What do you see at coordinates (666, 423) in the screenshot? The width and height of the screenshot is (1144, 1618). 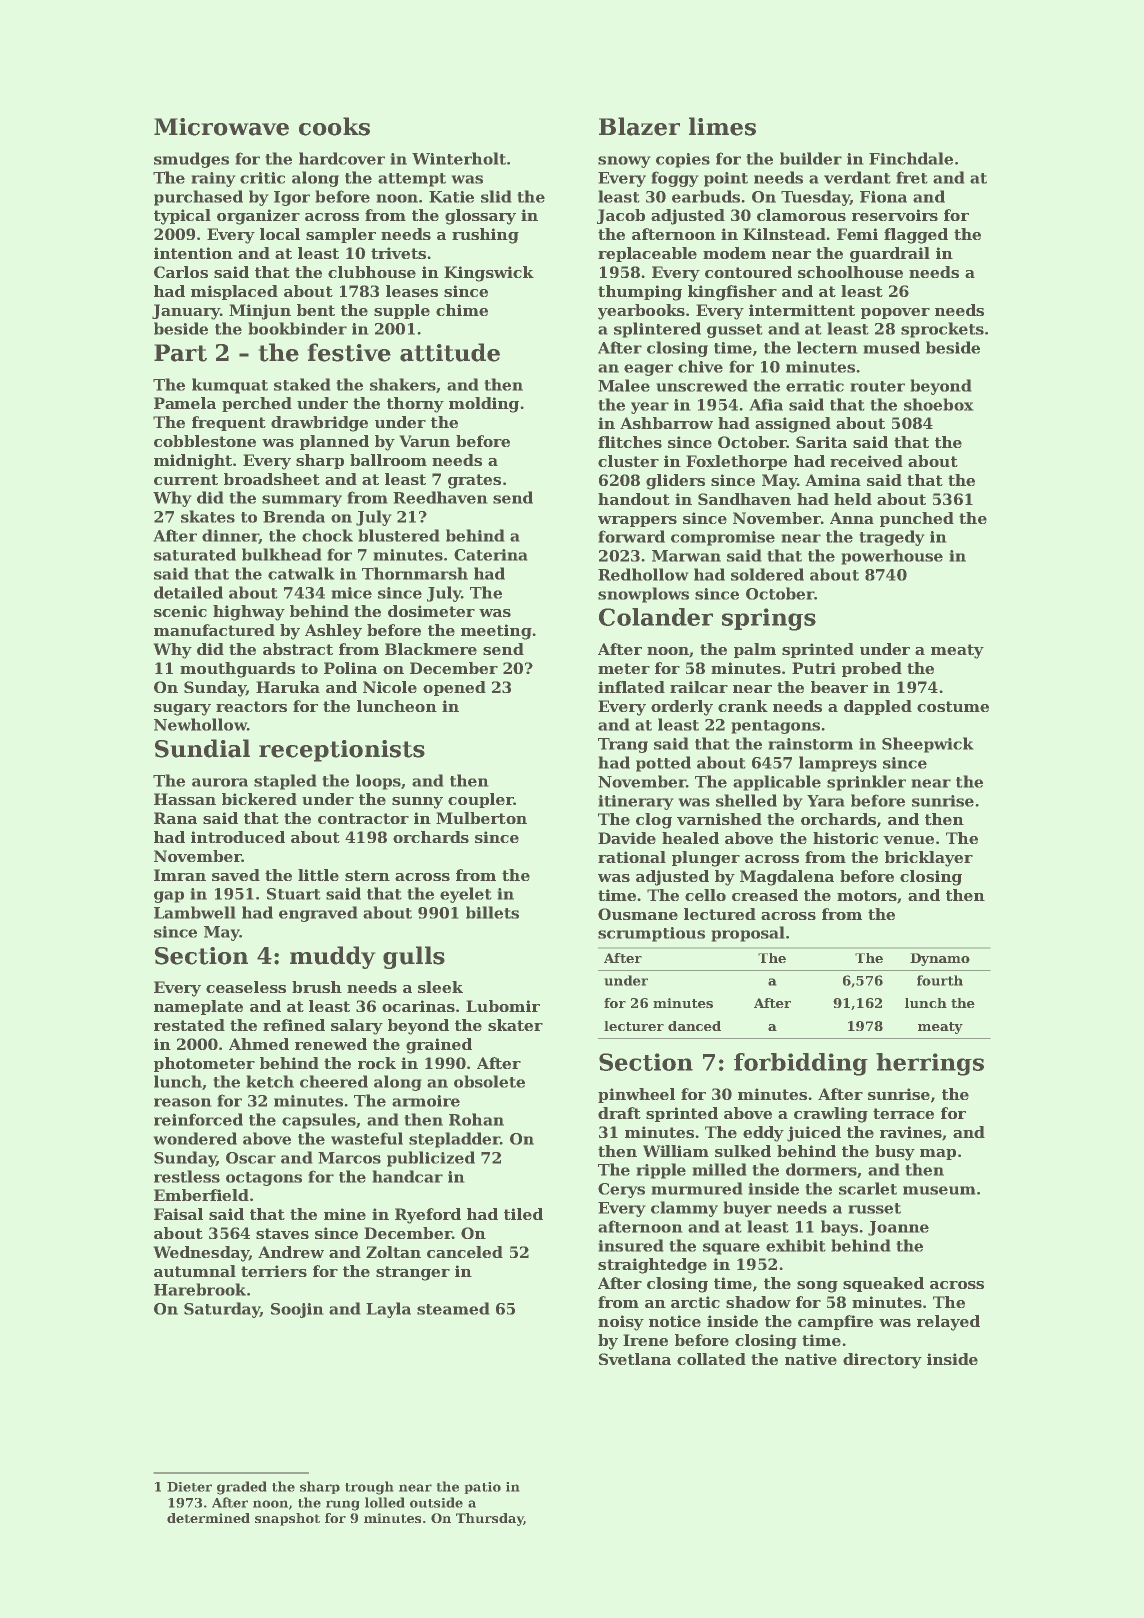 I see `Ashbarrow` at bounding box center [666, 423].
